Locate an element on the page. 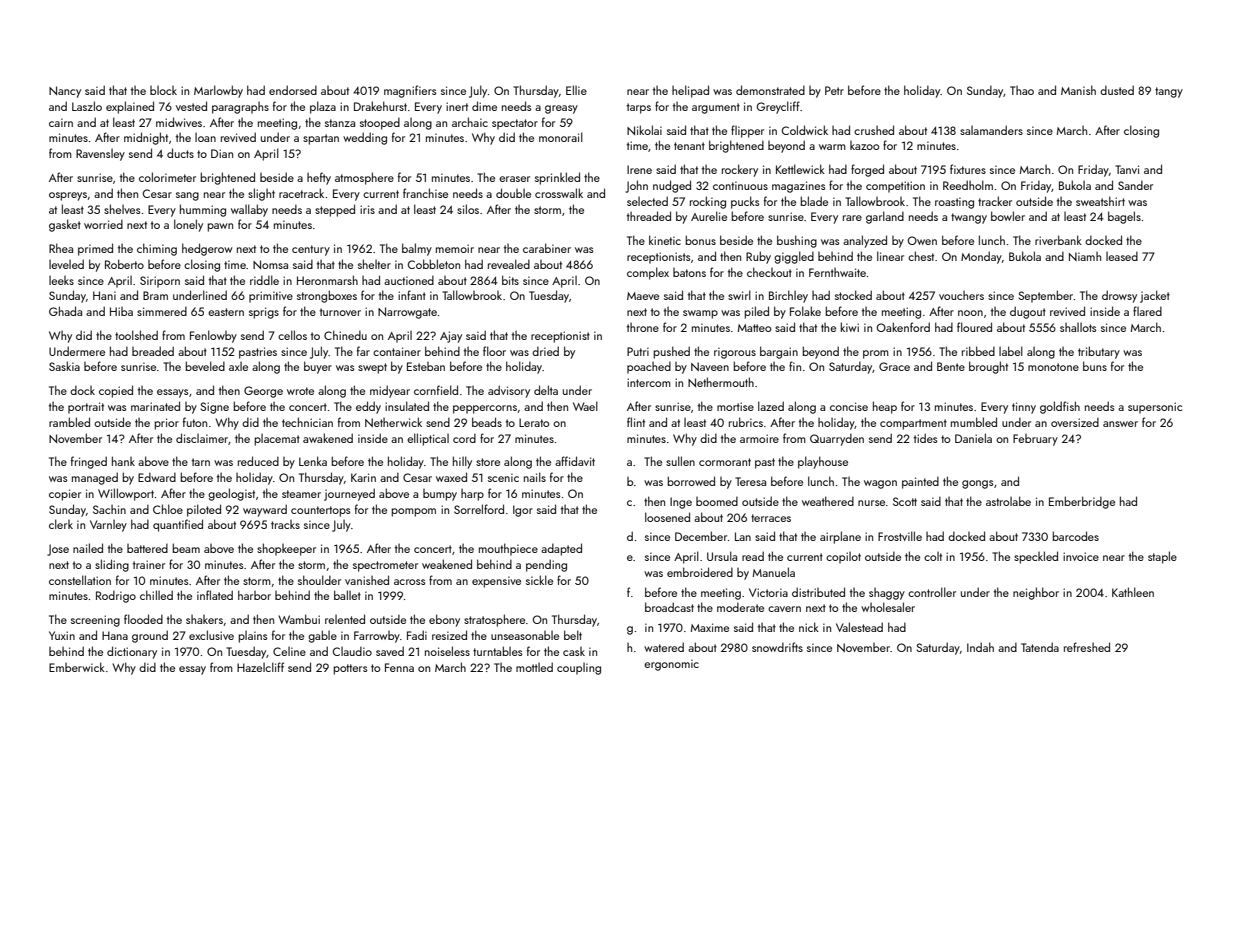  Esteban is located at coordinates (426, 366).
